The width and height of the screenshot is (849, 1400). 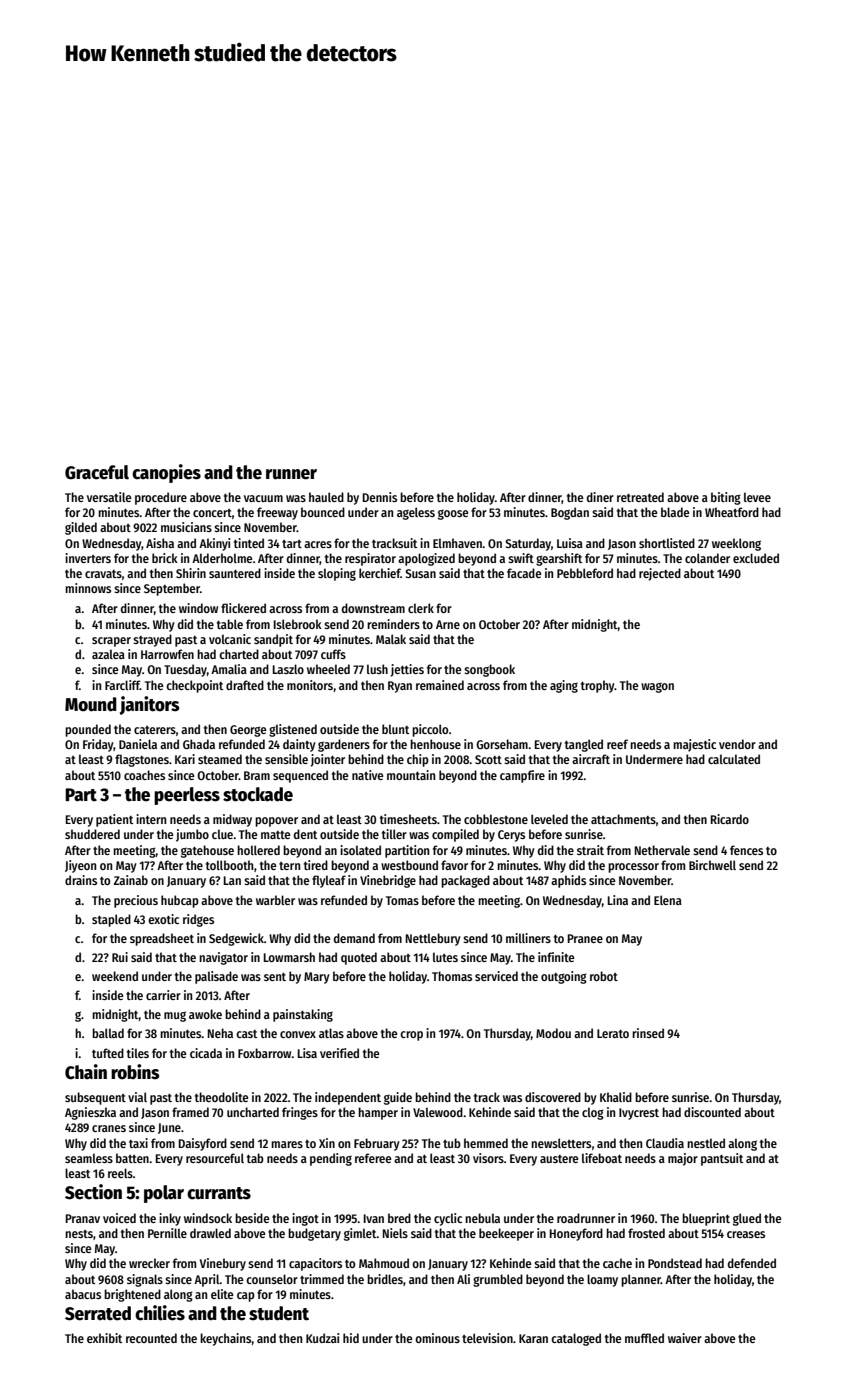 I want to click on minnows, so click(x=88, y=588).
